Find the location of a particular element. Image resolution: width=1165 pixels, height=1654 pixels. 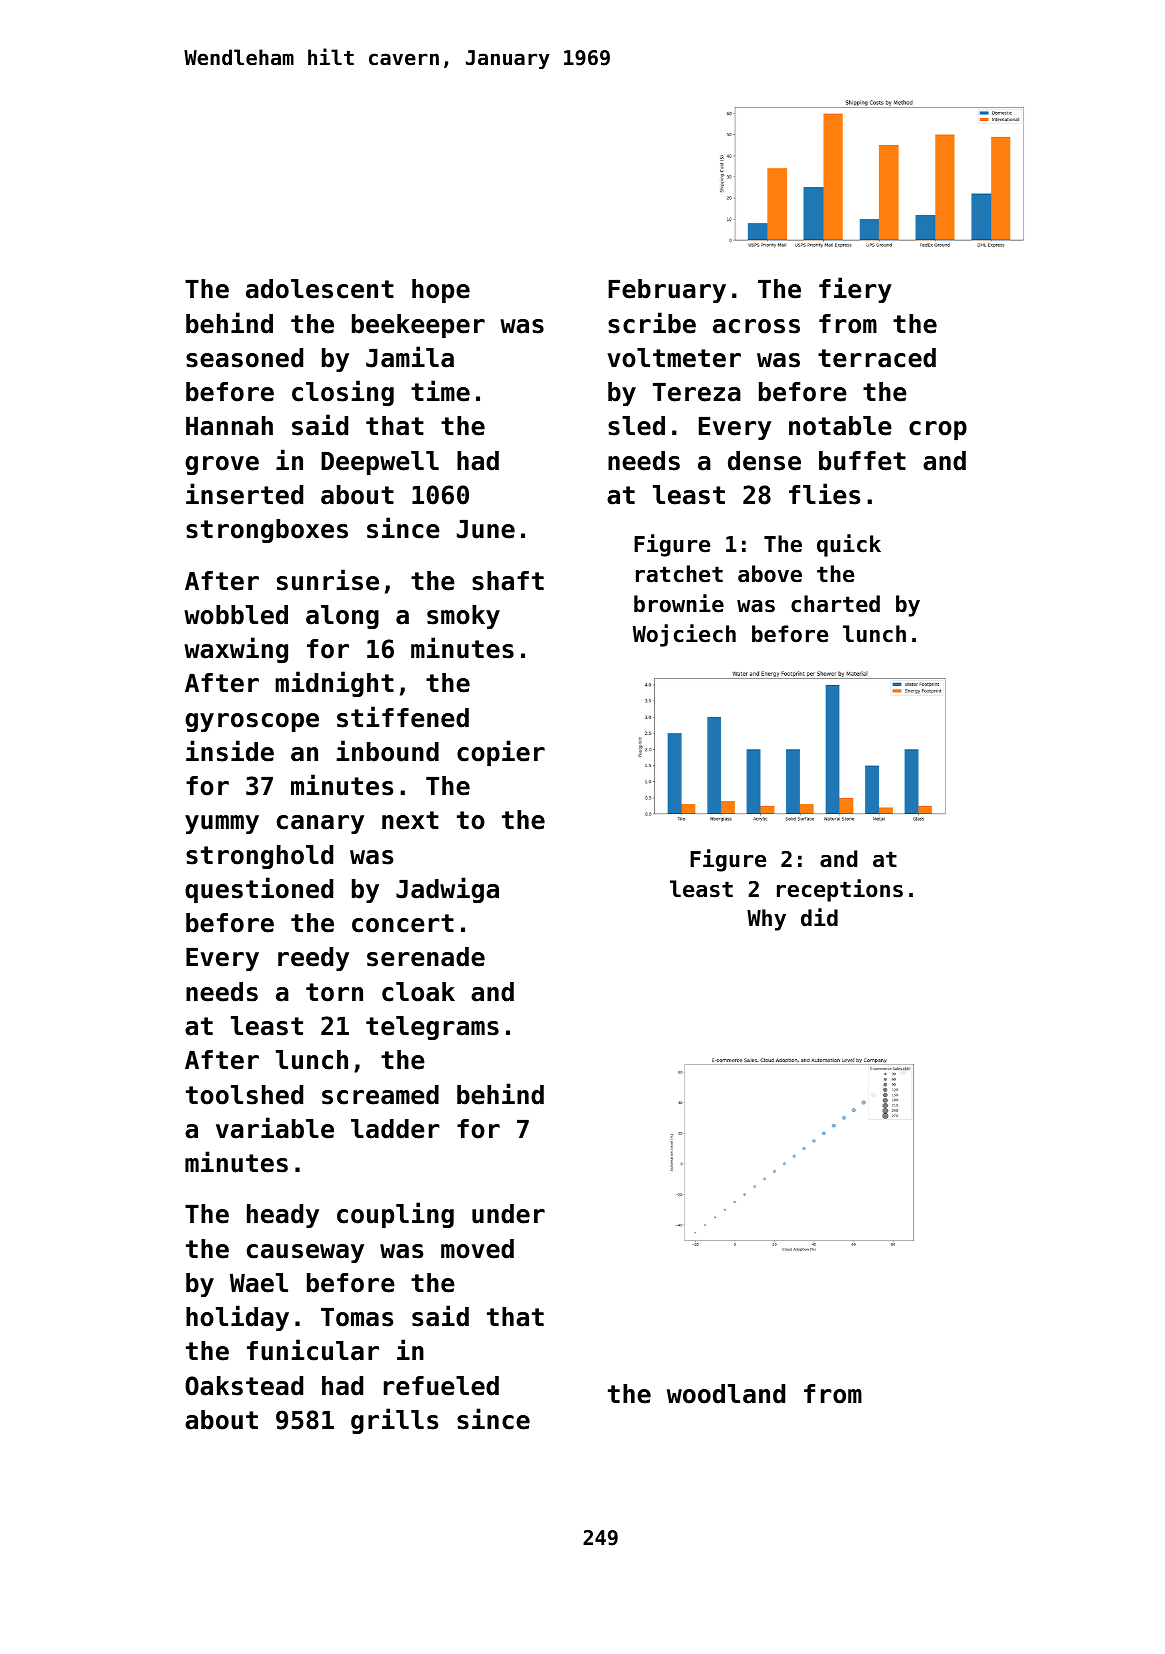

shaft is located at coordinates (508, 581).
